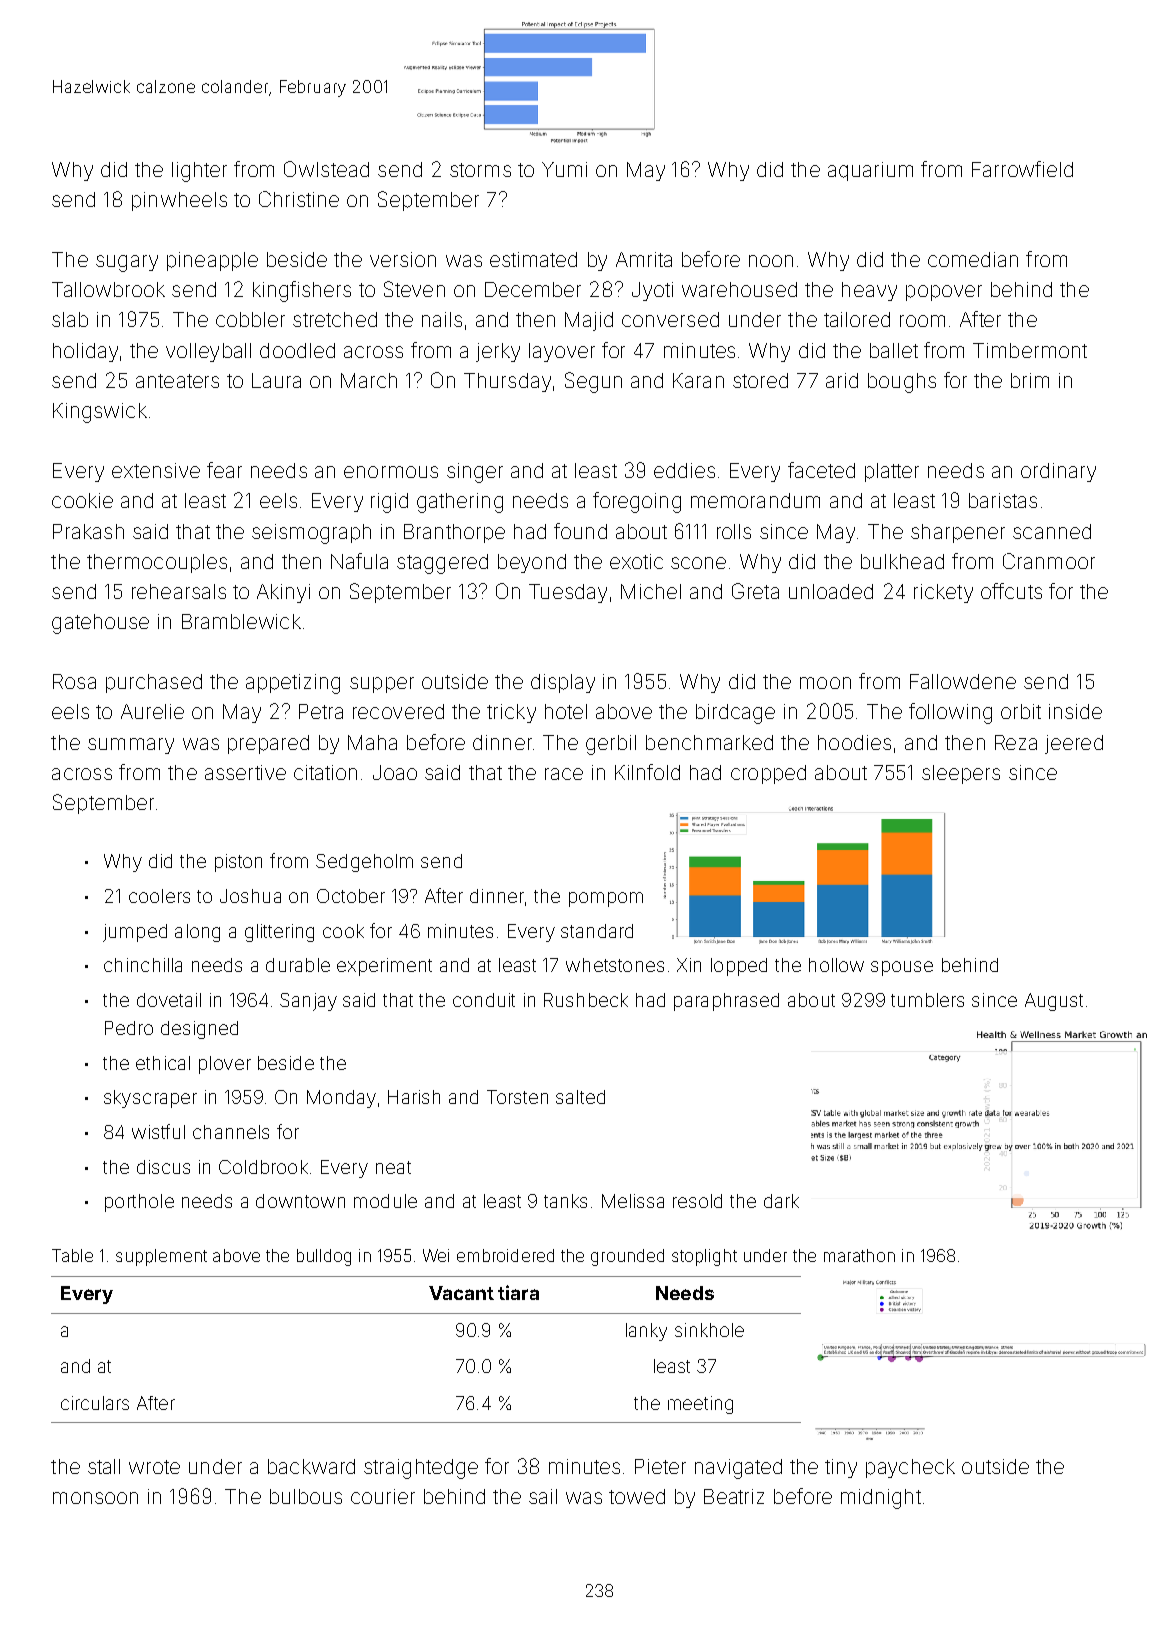 The image size is (1167, 1651). I want to click on room, so click(922, 321).
